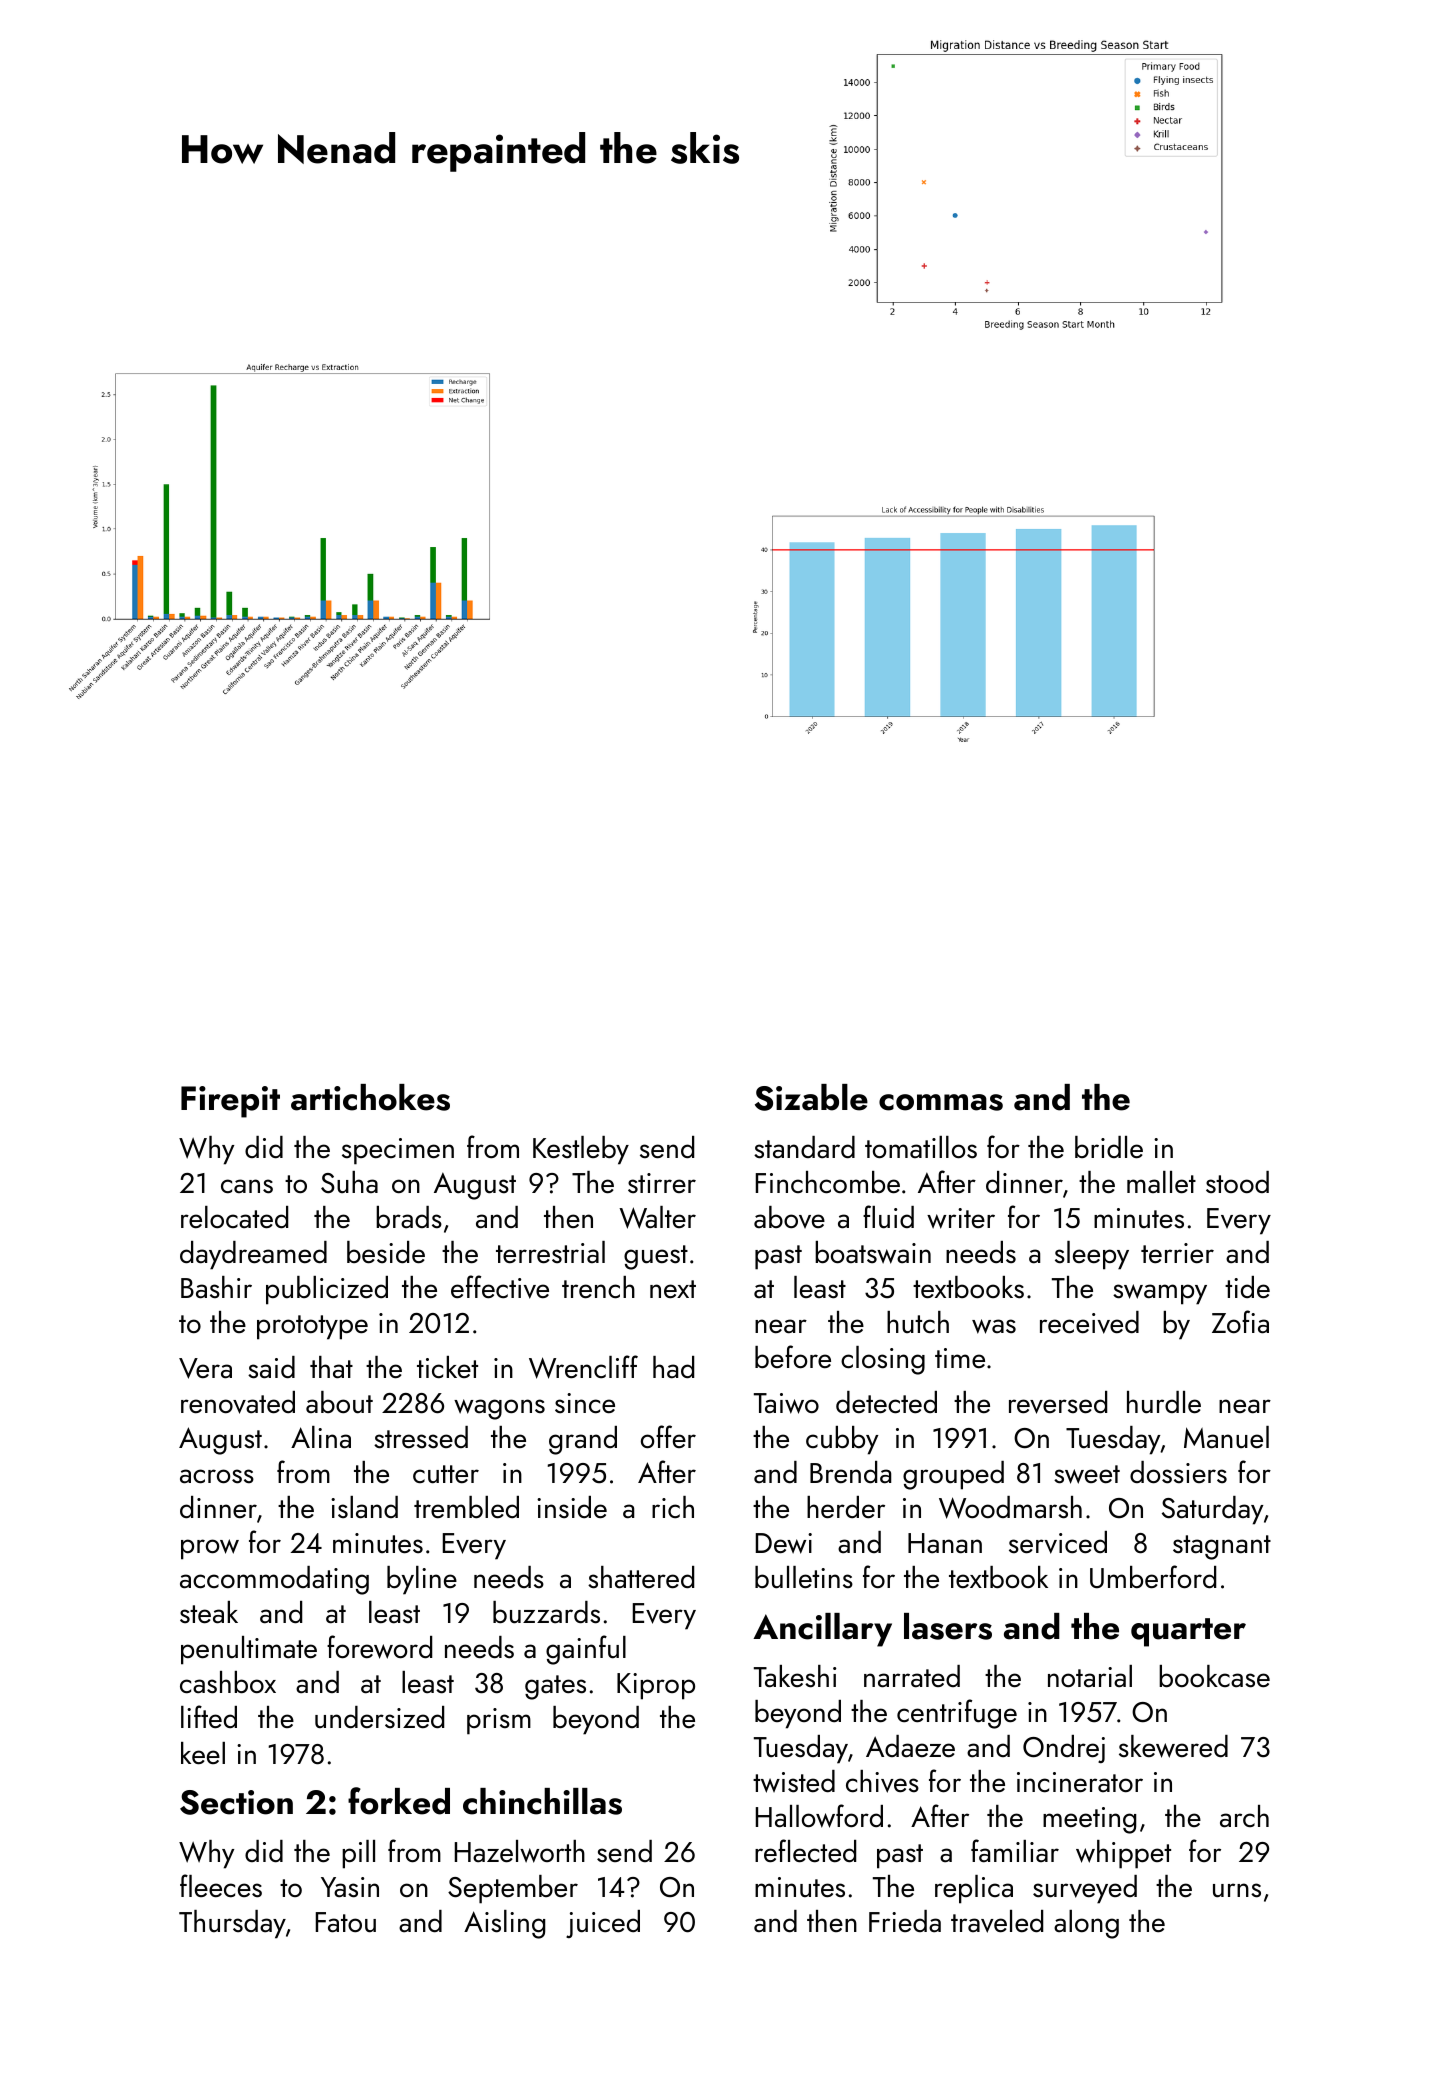  Describe the element at coordinates (230, 1102) in the page. I see `Firepit` at that location.
